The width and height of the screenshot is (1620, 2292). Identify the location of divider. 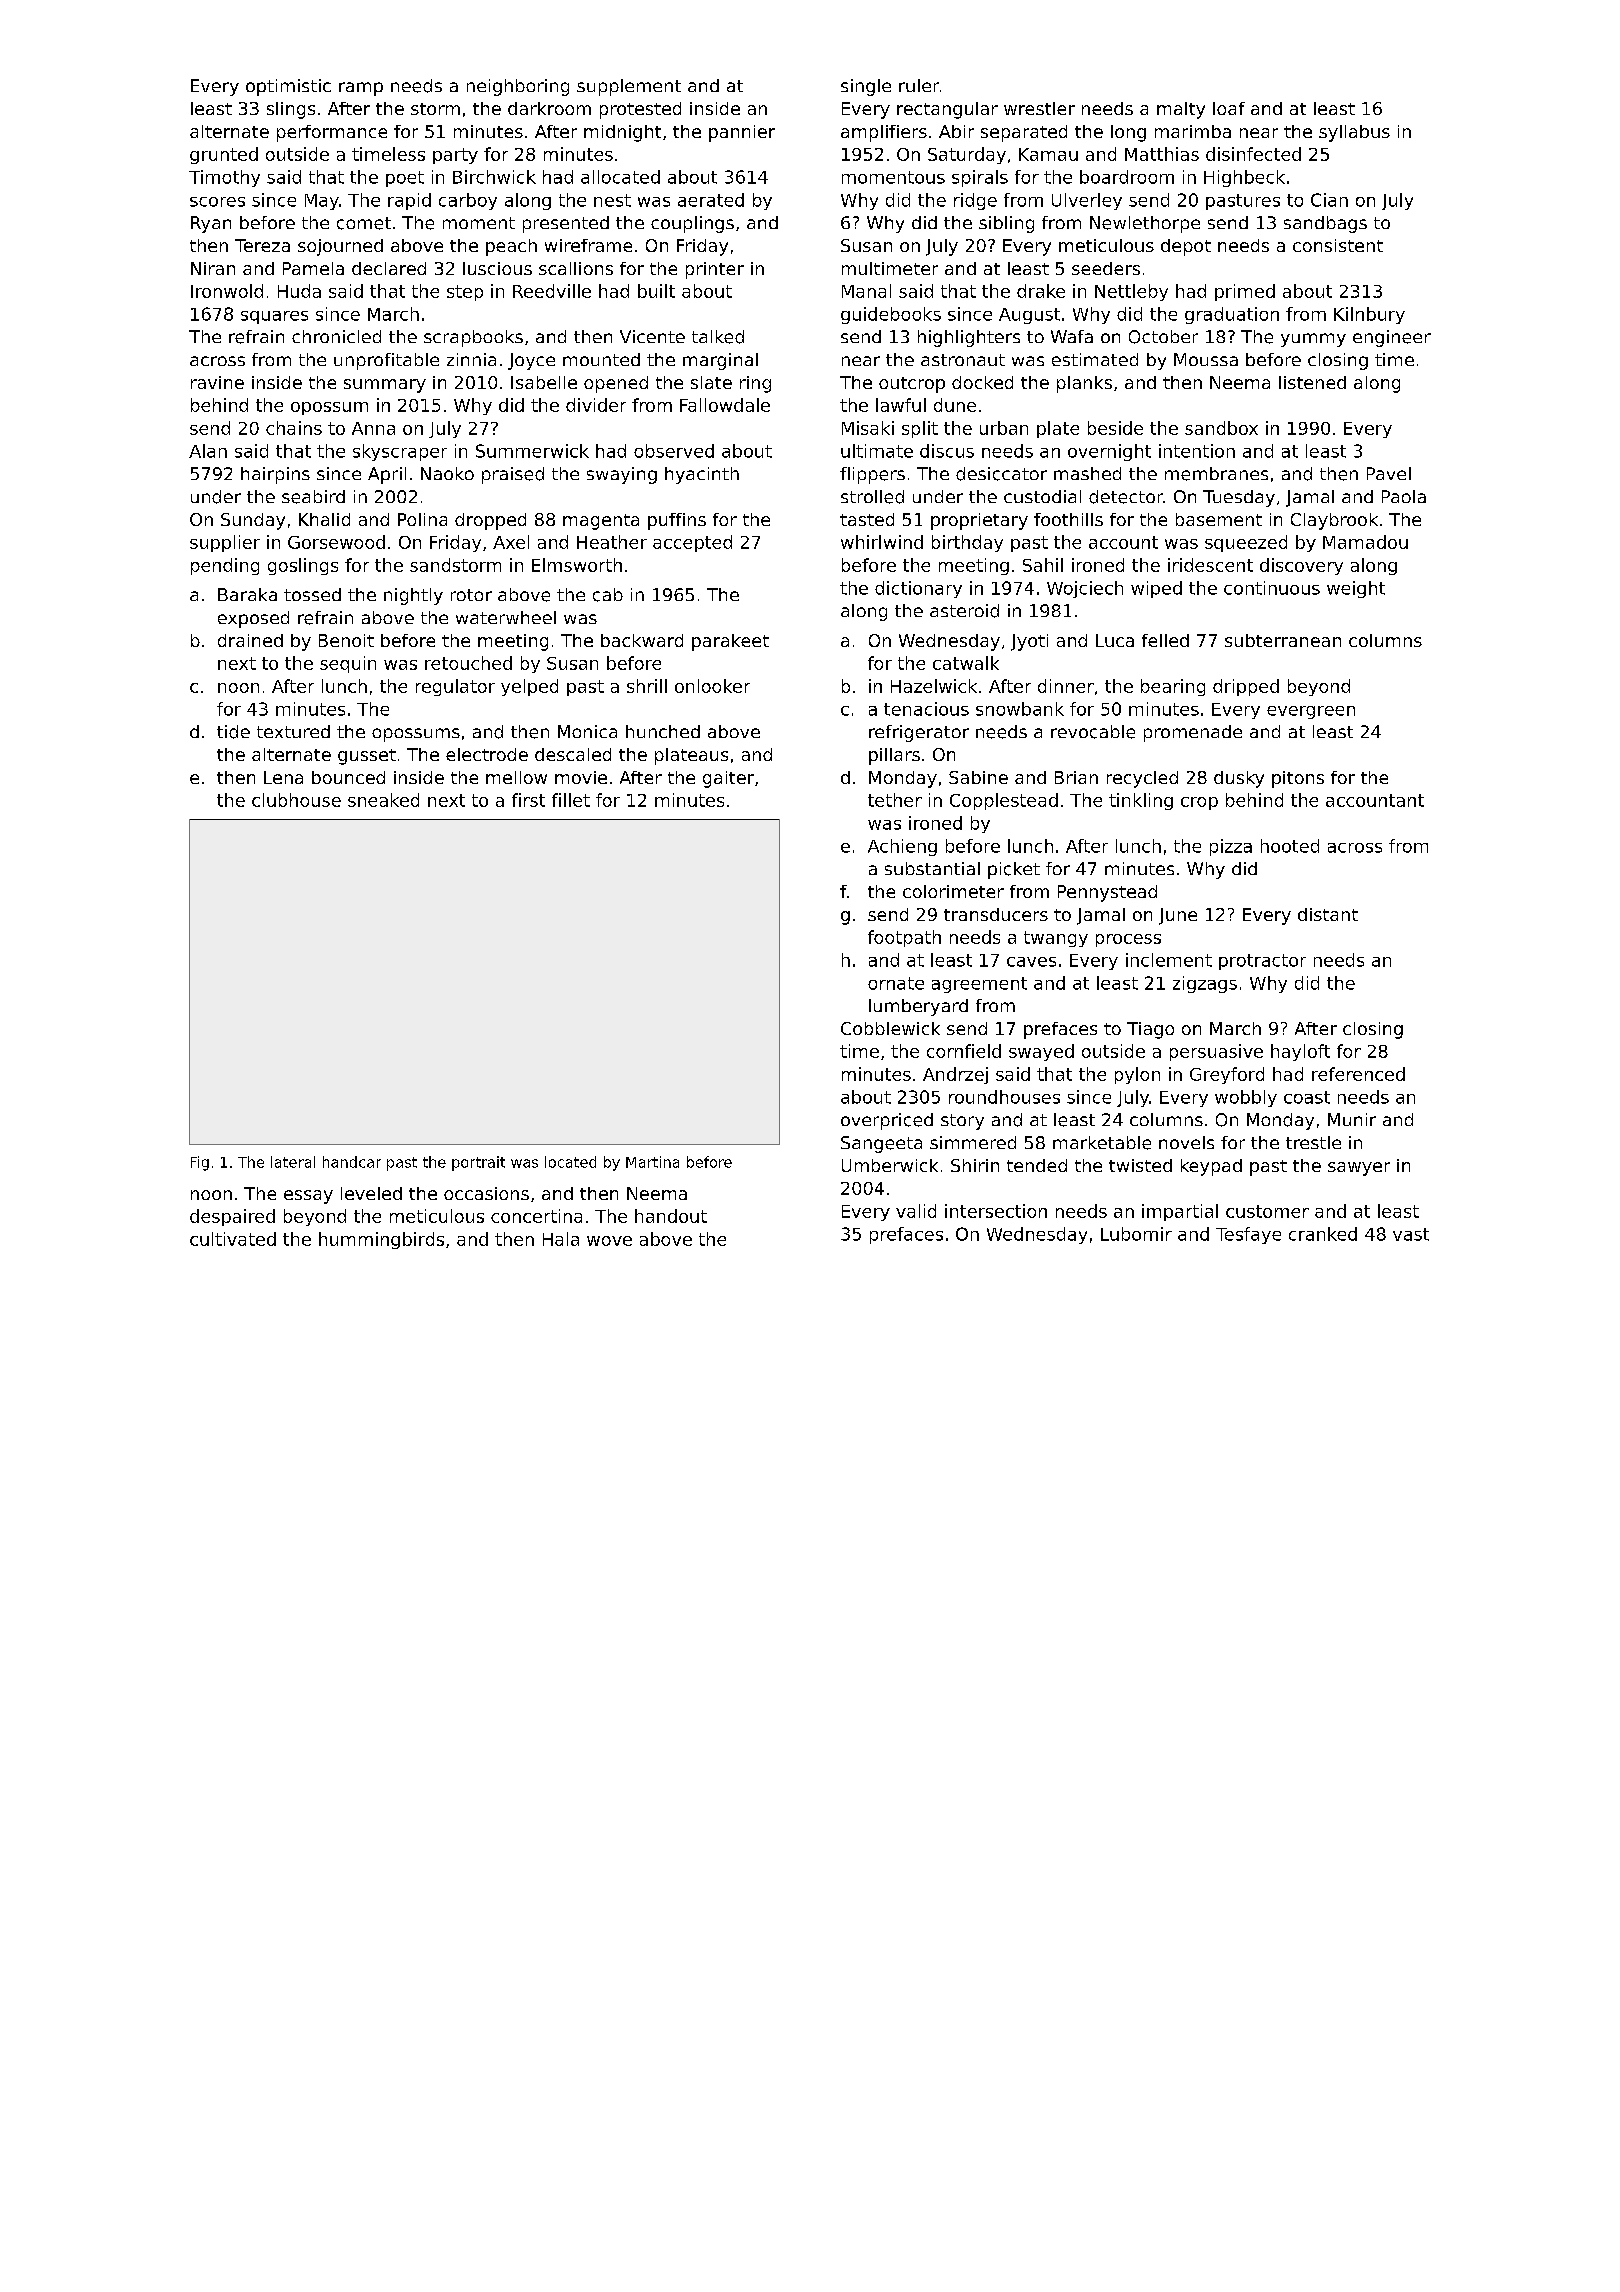
(596, 405).
